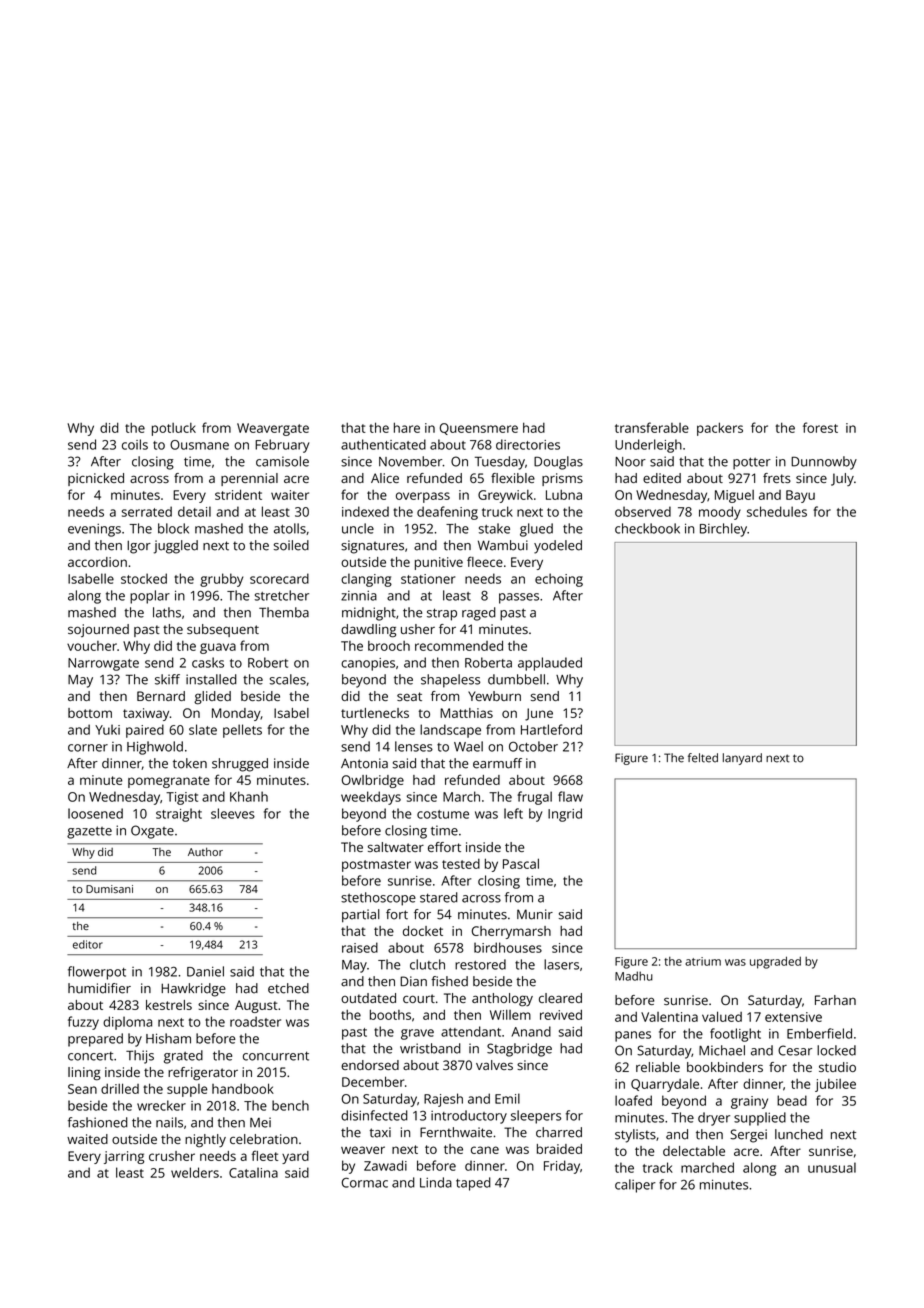 The image size is (924, 1308). I want to click on yodeled, so click(558, 547).
